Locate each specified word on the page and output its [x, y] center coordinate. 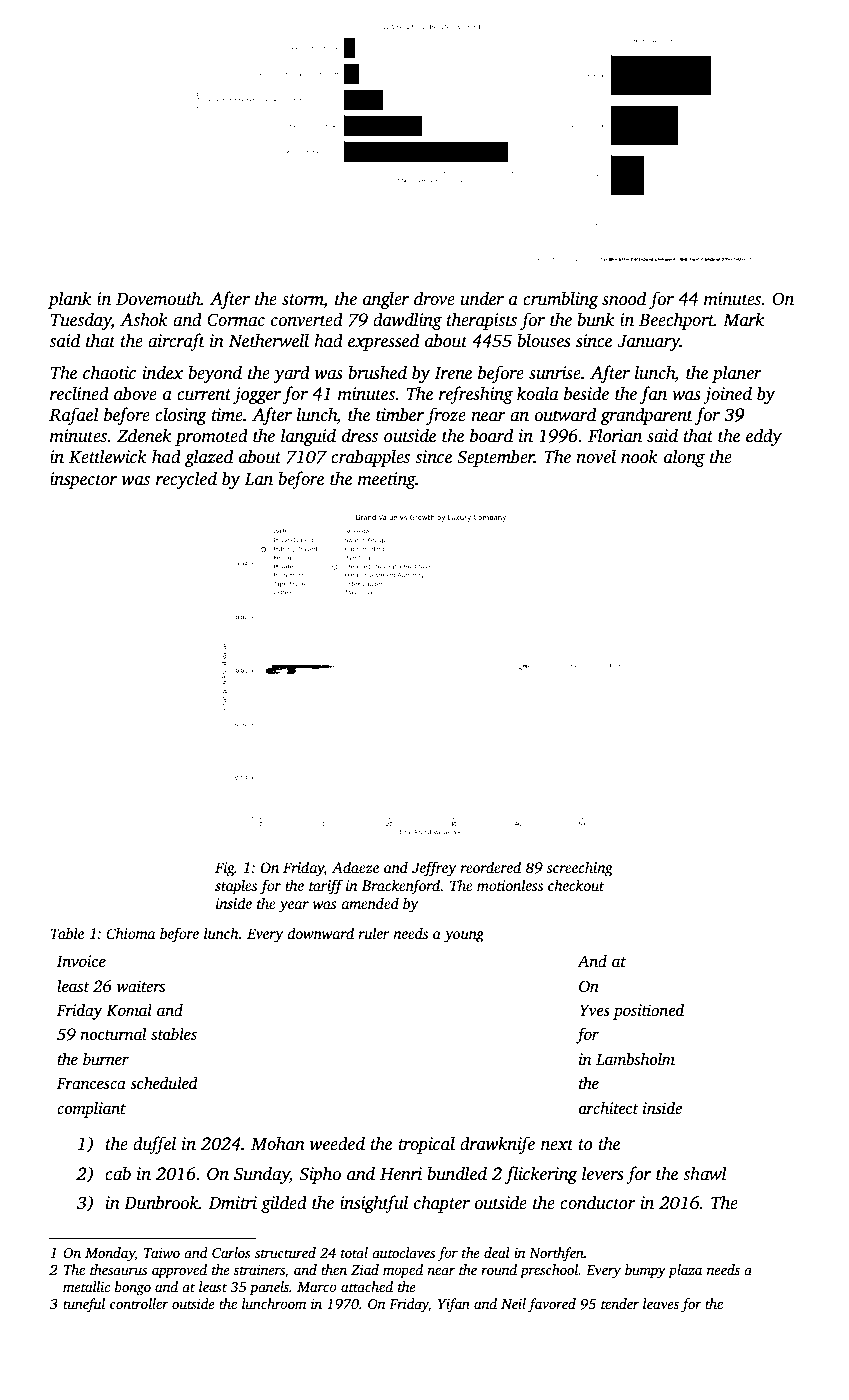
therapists [481, 321]
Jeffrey [434, 869]
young [464, 937]
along [684, 458]
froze [446, 416]
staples [236, 887]
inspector [83, 480]
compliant [91, 1109]
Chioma [130, 933]
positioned [648, 1011]
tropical [426, 1145]
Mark [743, 319]
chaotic [109, 372]
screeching [580, 869]
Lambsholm [635, 1059]
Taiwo [162, 1253]
